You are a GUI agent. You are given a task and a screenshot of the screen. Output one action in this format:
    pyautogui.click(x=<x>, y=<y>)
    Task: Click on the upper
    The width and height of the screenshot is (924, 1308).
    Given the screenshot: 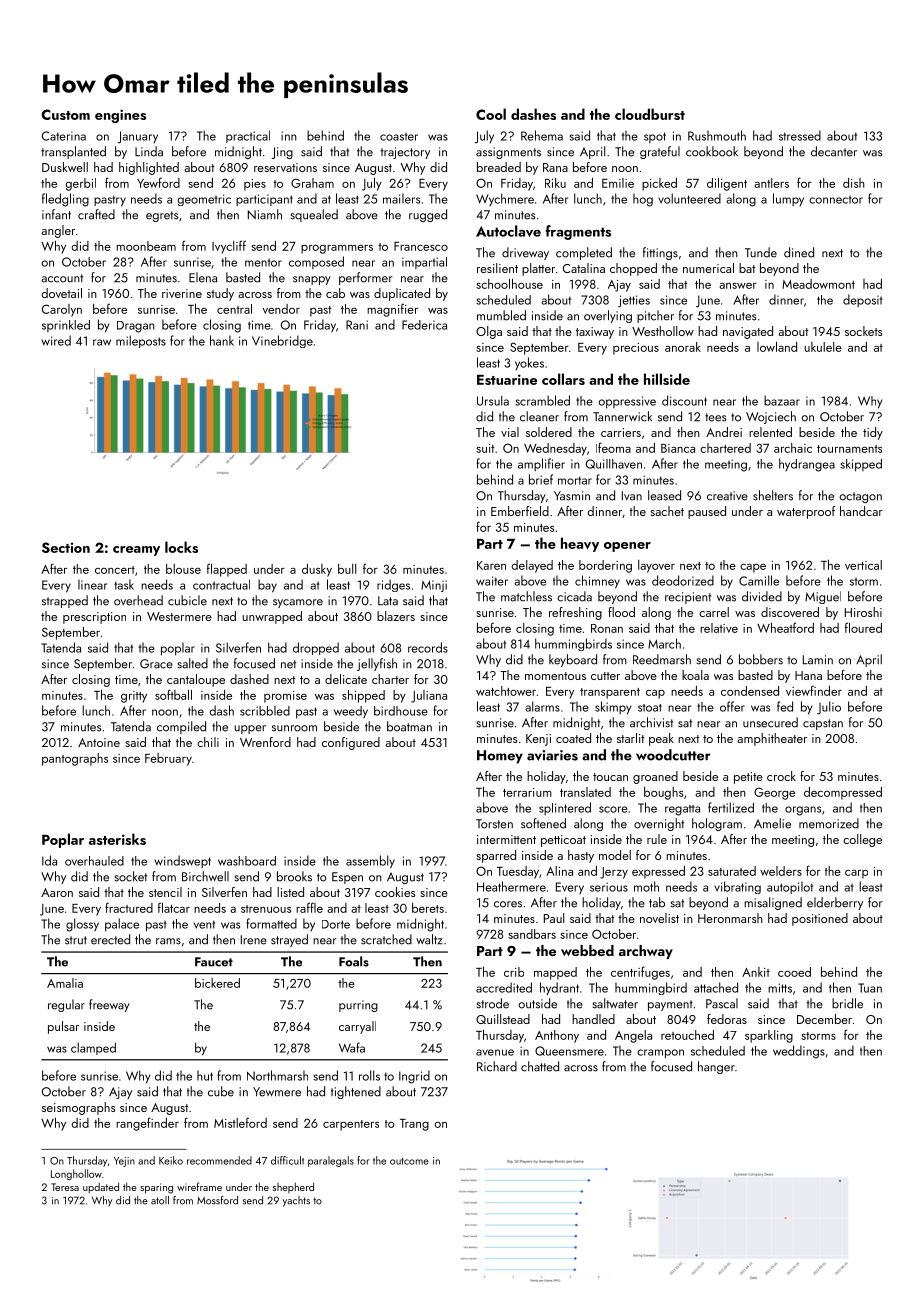 What is the action you would take?
    pyautogui.click(x=250, y=729)
